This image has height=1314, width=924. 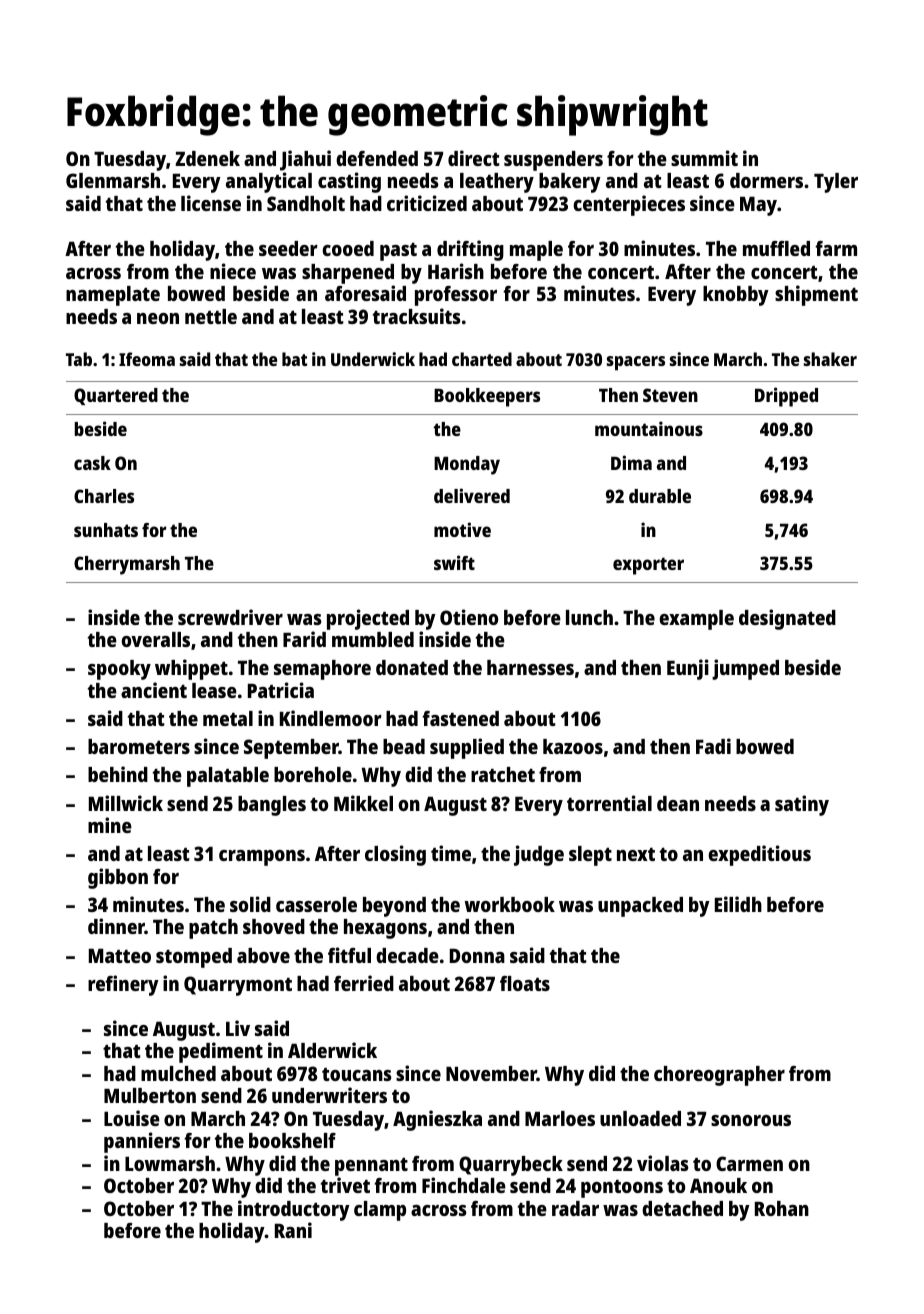 I want to click on shipment, so click(x=816, y=295).
